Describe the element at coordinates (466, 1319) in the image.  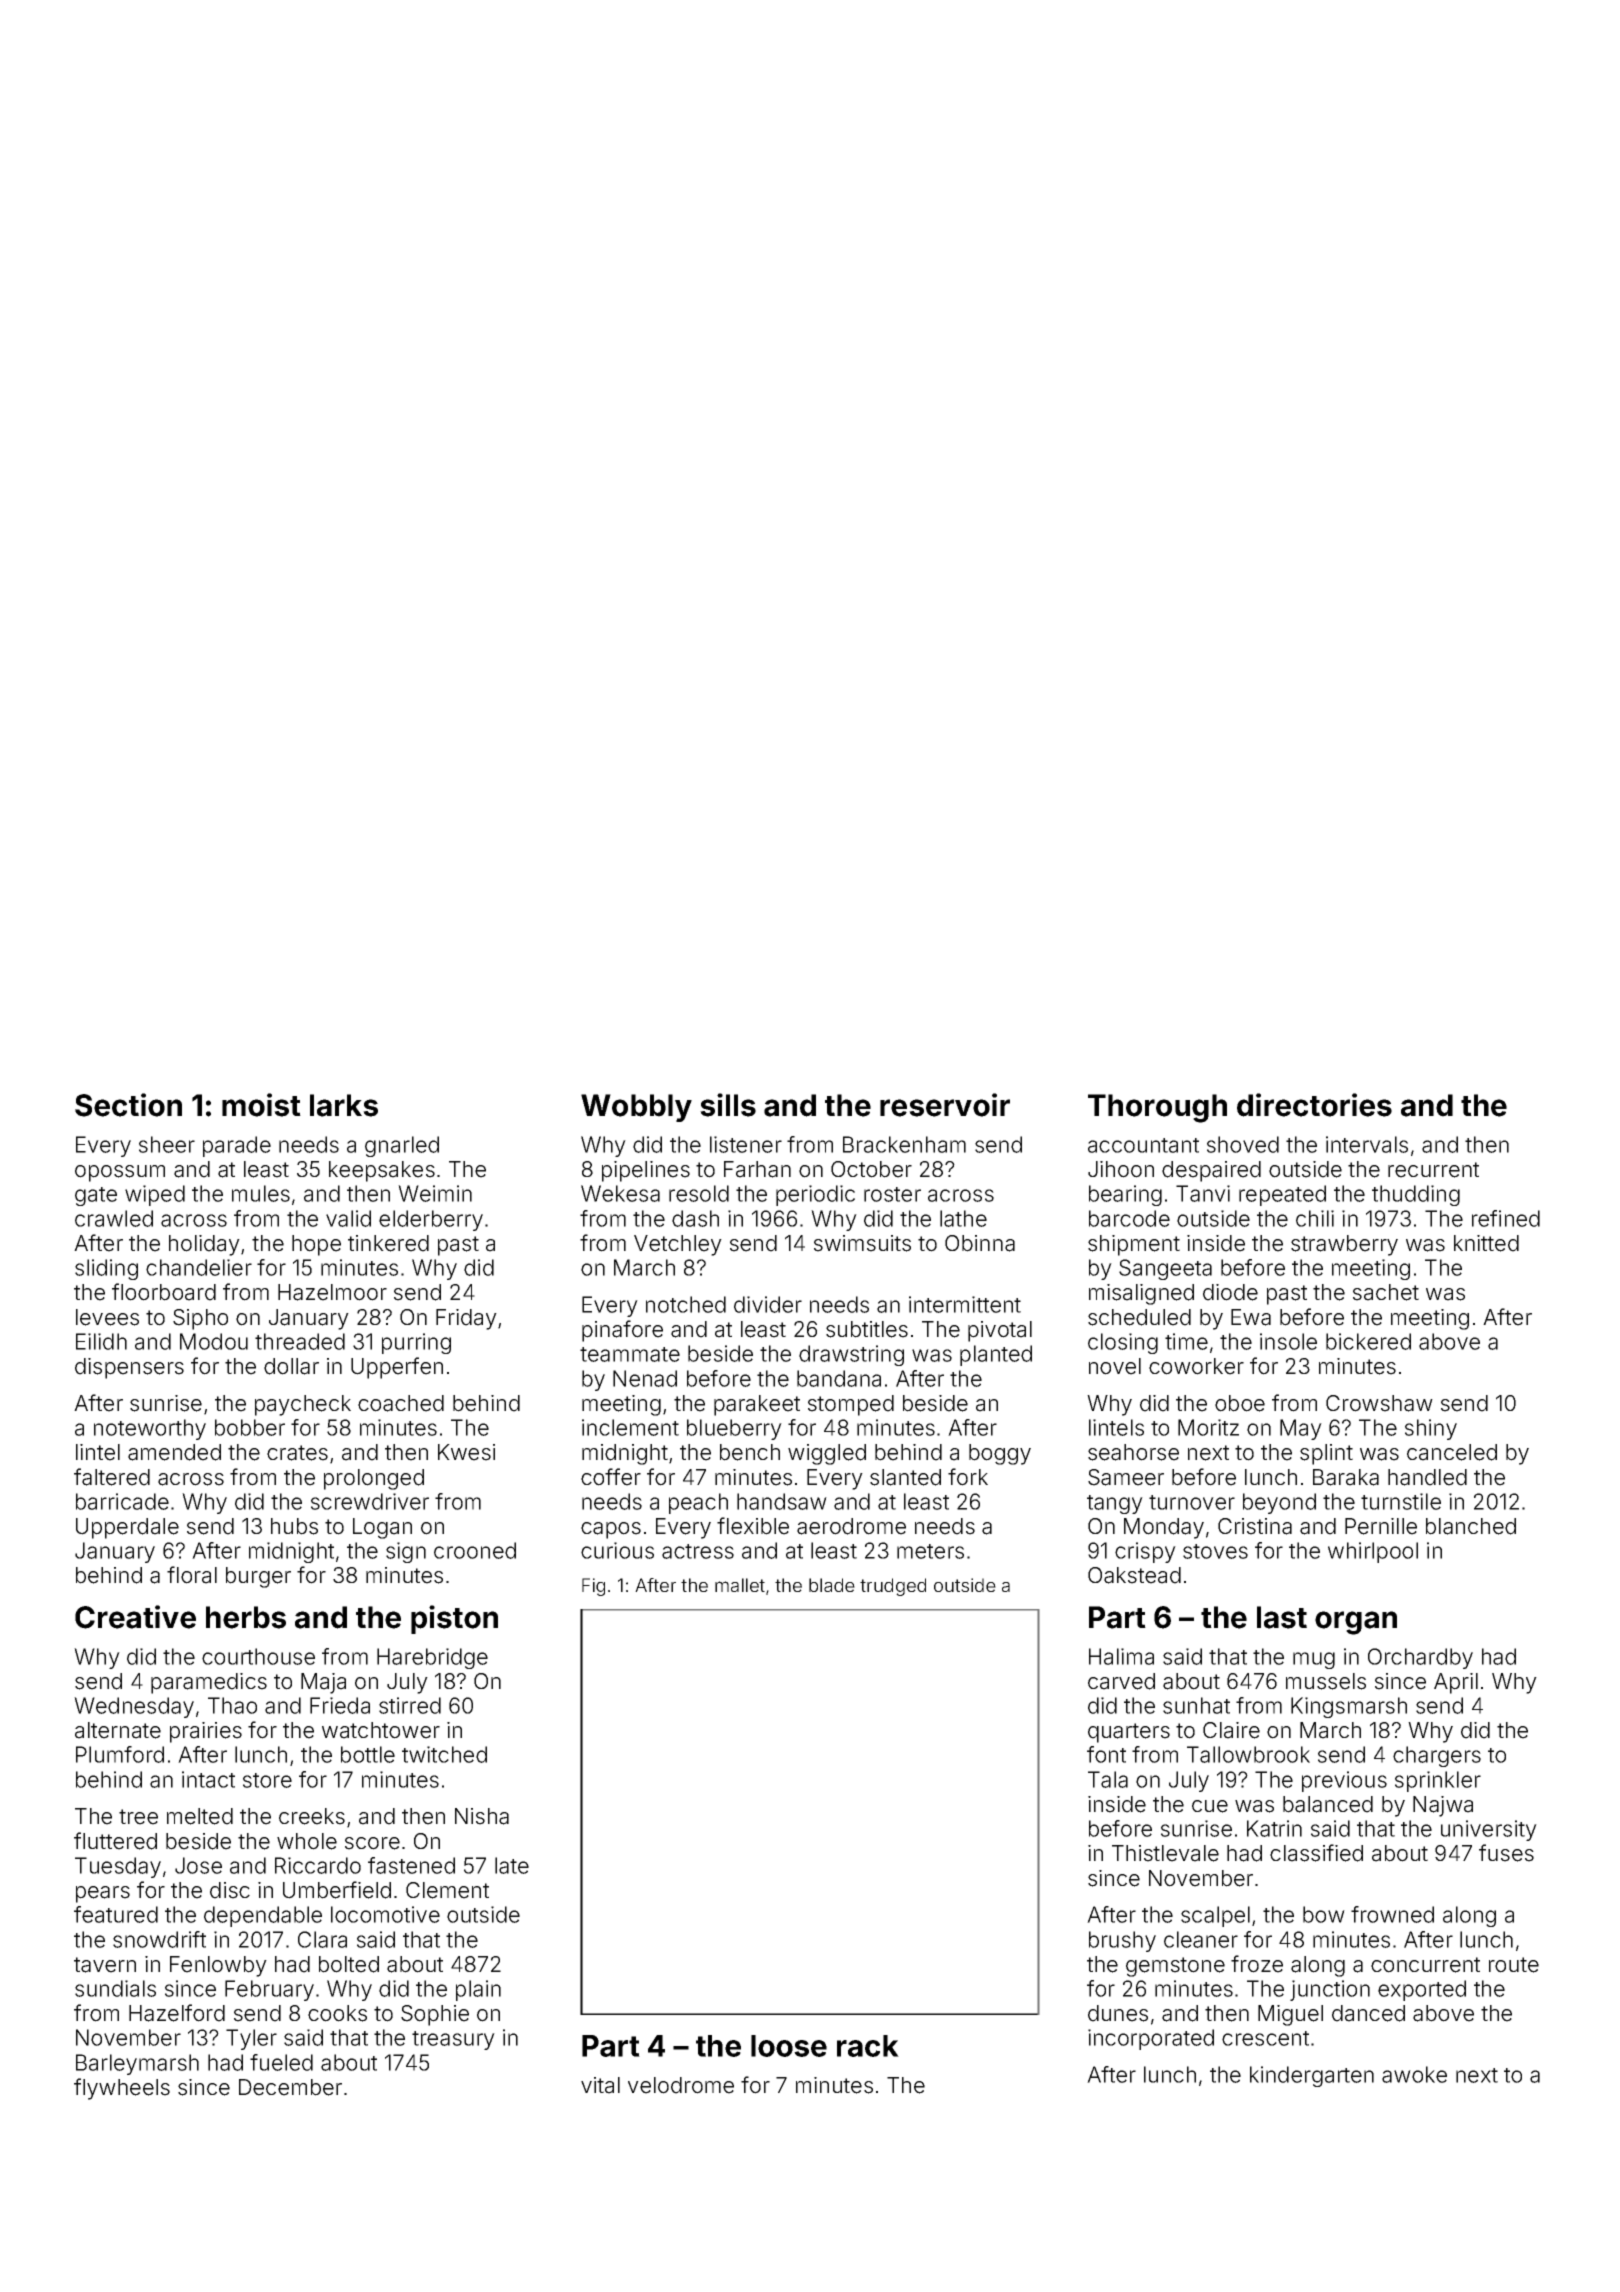
I see `Friday` at that location.
